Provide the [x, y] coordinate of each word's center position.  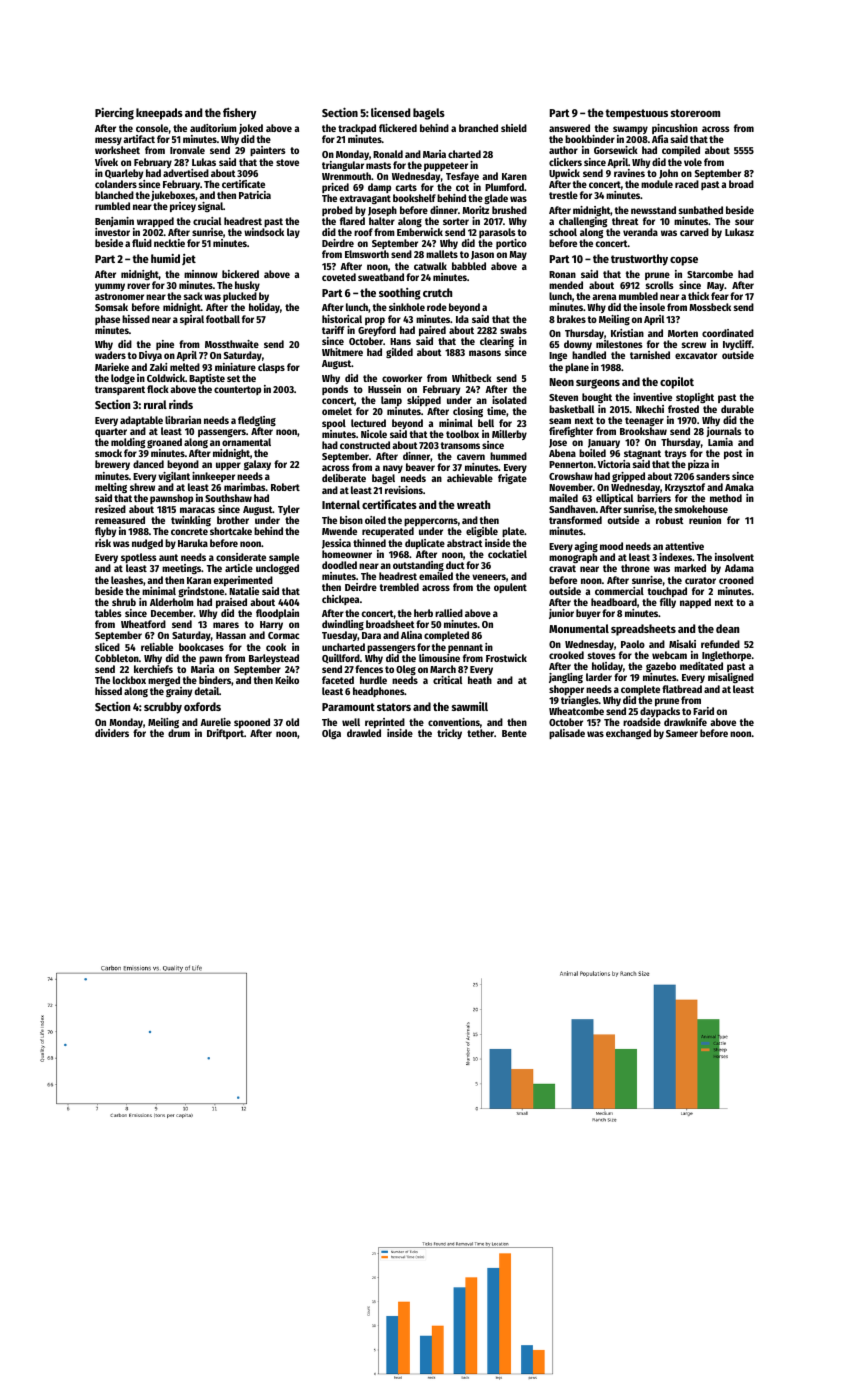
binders [215, 680]
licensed [390, 112]
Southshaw [228, 498]
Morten [683, 333]
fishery [239, 114]
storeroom [695, 113]
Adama [739, 568]
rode [437, 307]
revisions [404, 490]
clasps [271, 368]
